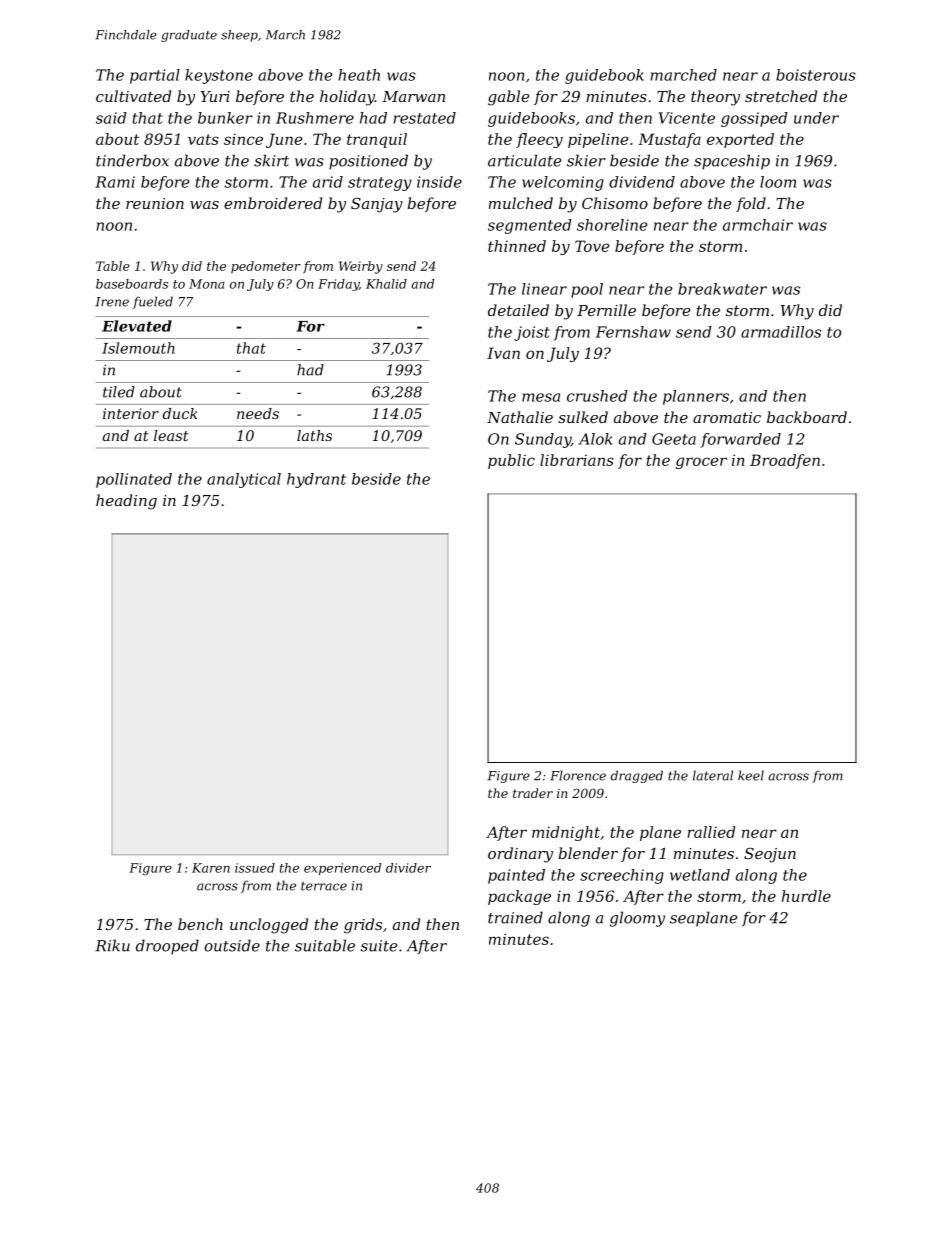 This page has height=1233, width=952. Describe the element at coordinates (597, 396) in the page. I see `crushed` at that location.
